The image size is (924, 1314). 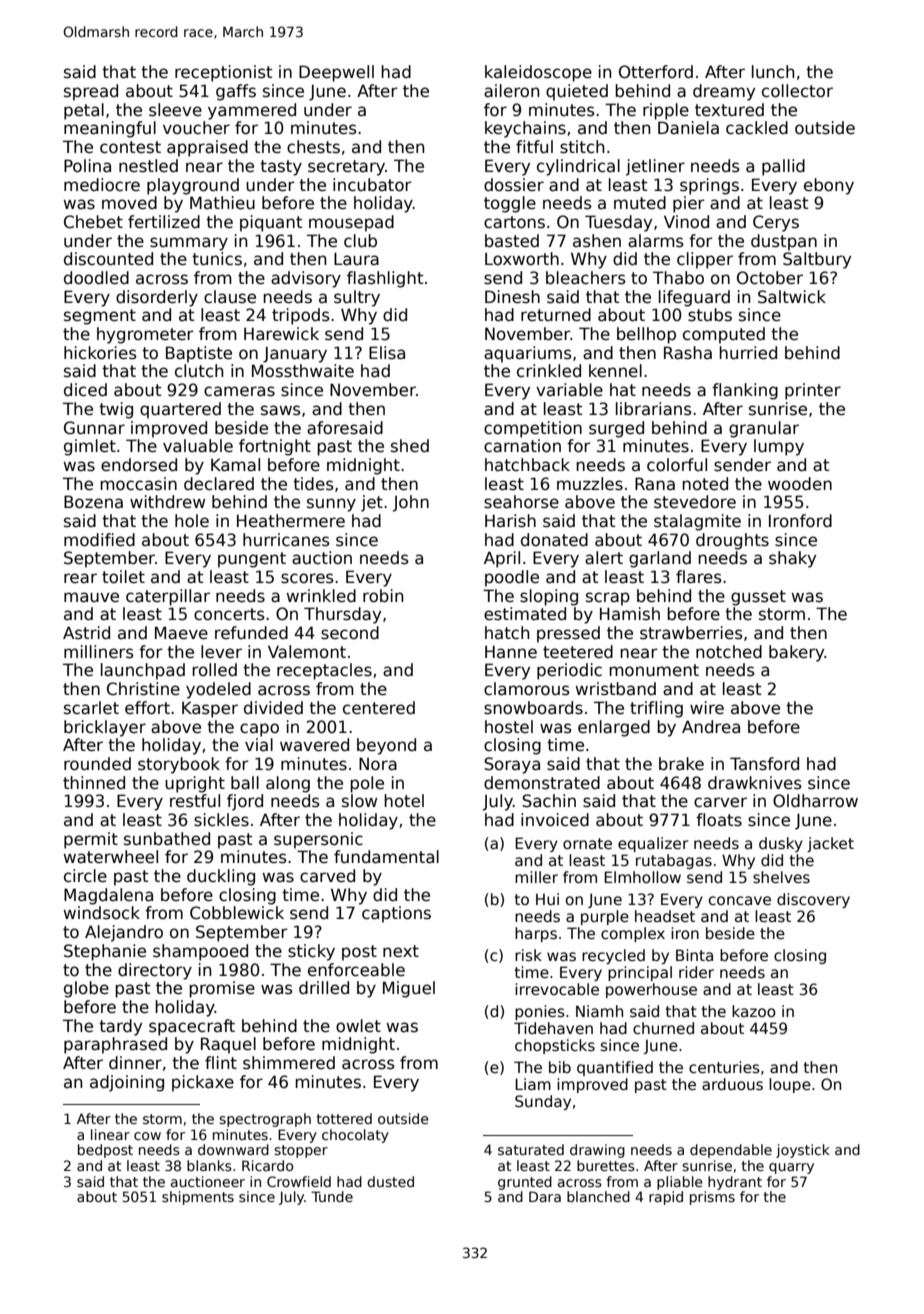 I want to click on incubator, so click(x=372, y=185).
